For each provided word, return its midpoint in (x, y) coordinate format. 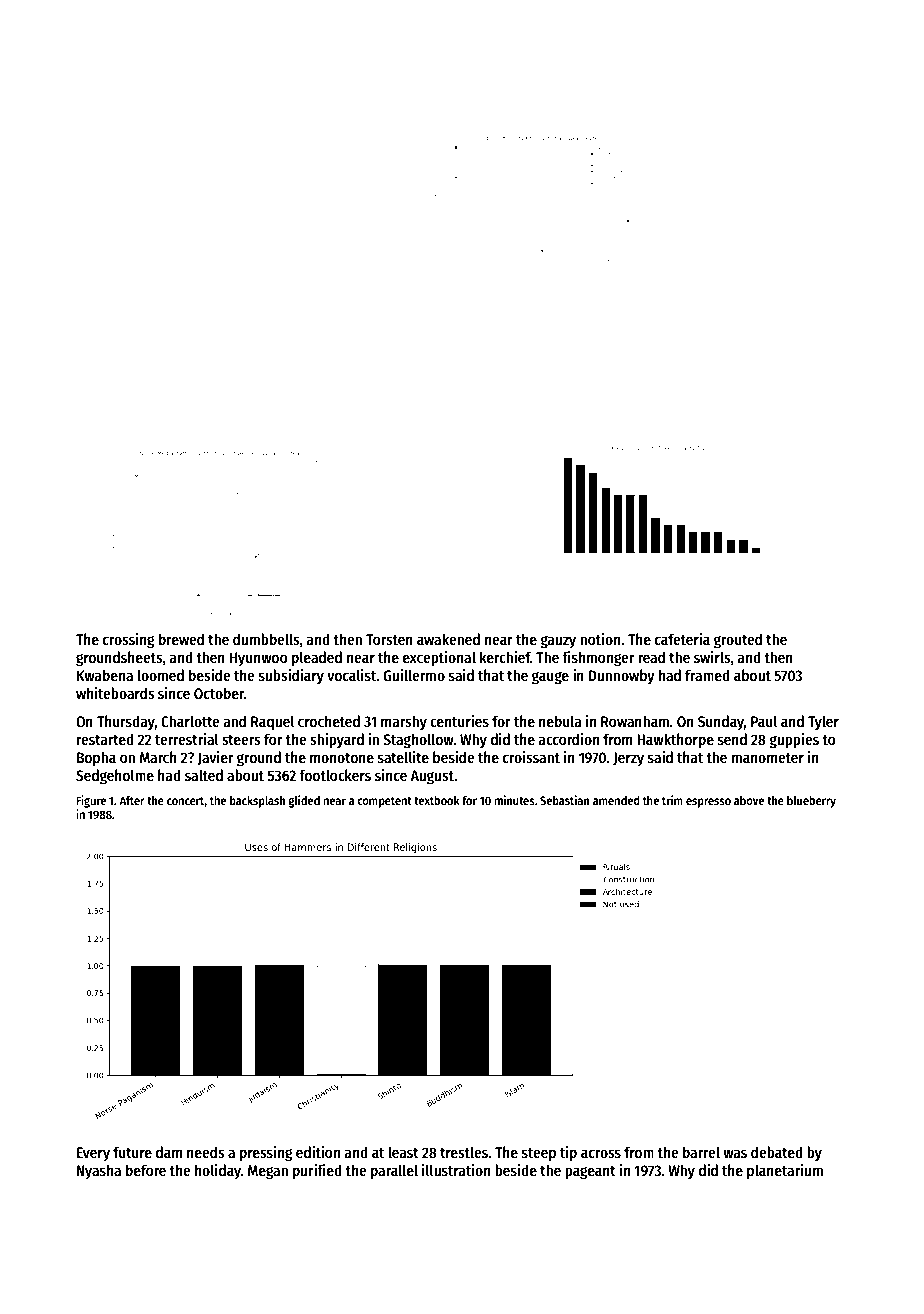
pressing (266, 1154)
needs (206, 1152)
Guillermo (414, 675)
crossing (129, 641)
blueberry (811, 802)
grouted (738, 641)
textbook (437, 800)
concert (186, 801)
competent (384, 802)
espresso (708, 803)
